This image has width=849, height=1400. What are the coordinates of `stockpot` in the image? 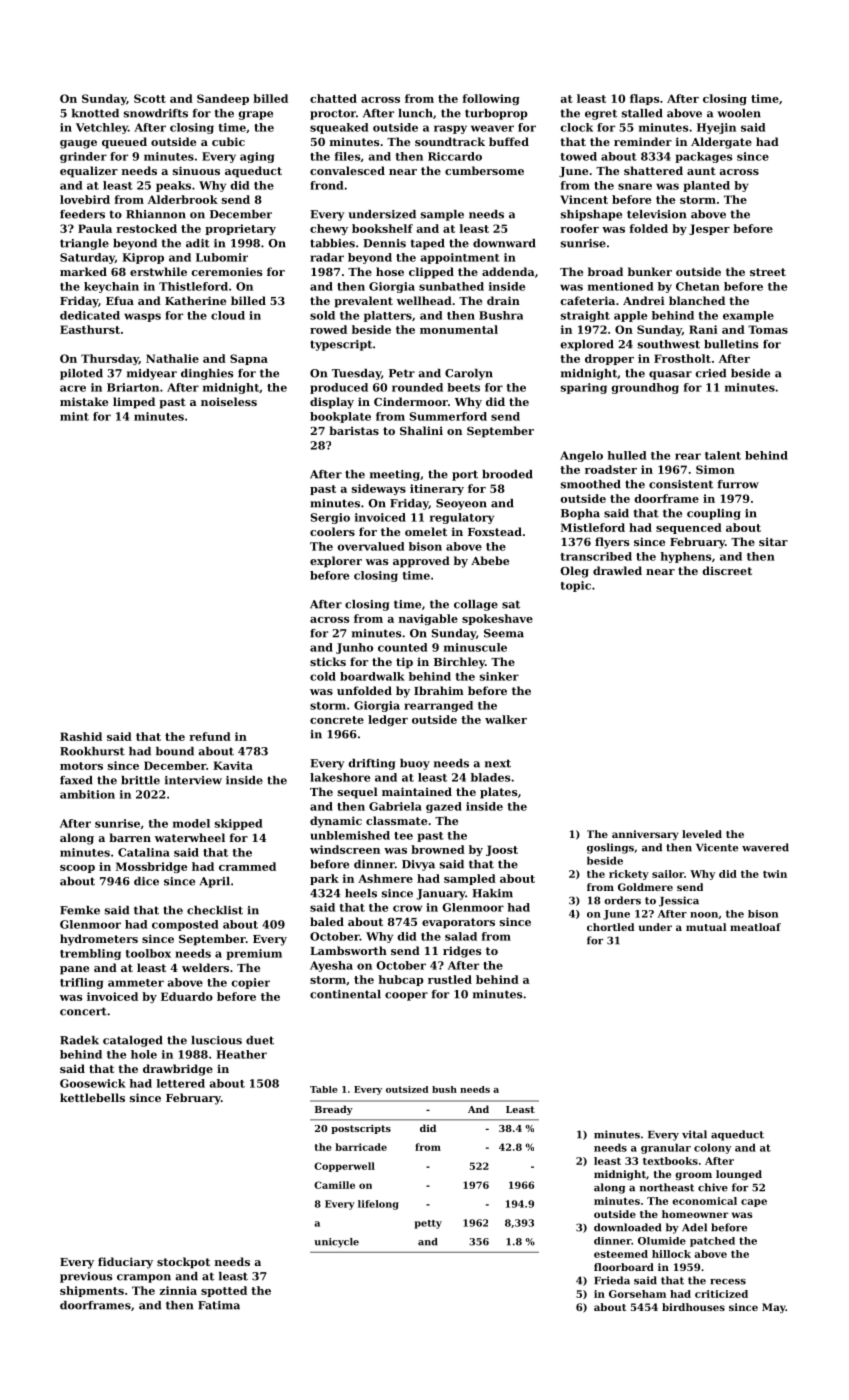 It's located at (183, 1263).
